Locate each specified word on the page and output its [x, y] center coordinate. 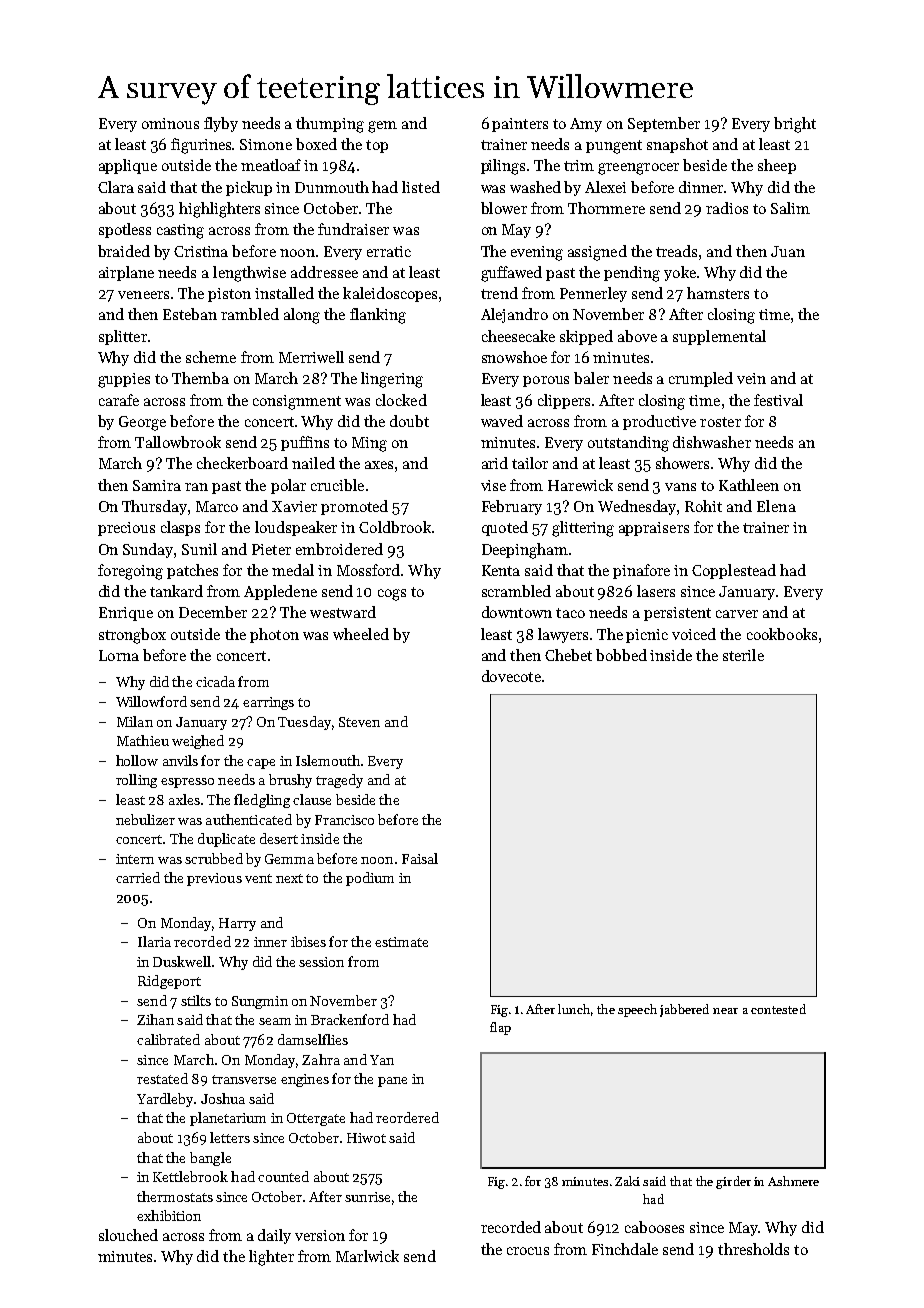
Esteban [190, 314]
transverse [244, 1079]
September [664, 124]
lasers [656, 591]
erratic [389, 251]
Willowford [151, 701]
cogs [392, 595]
